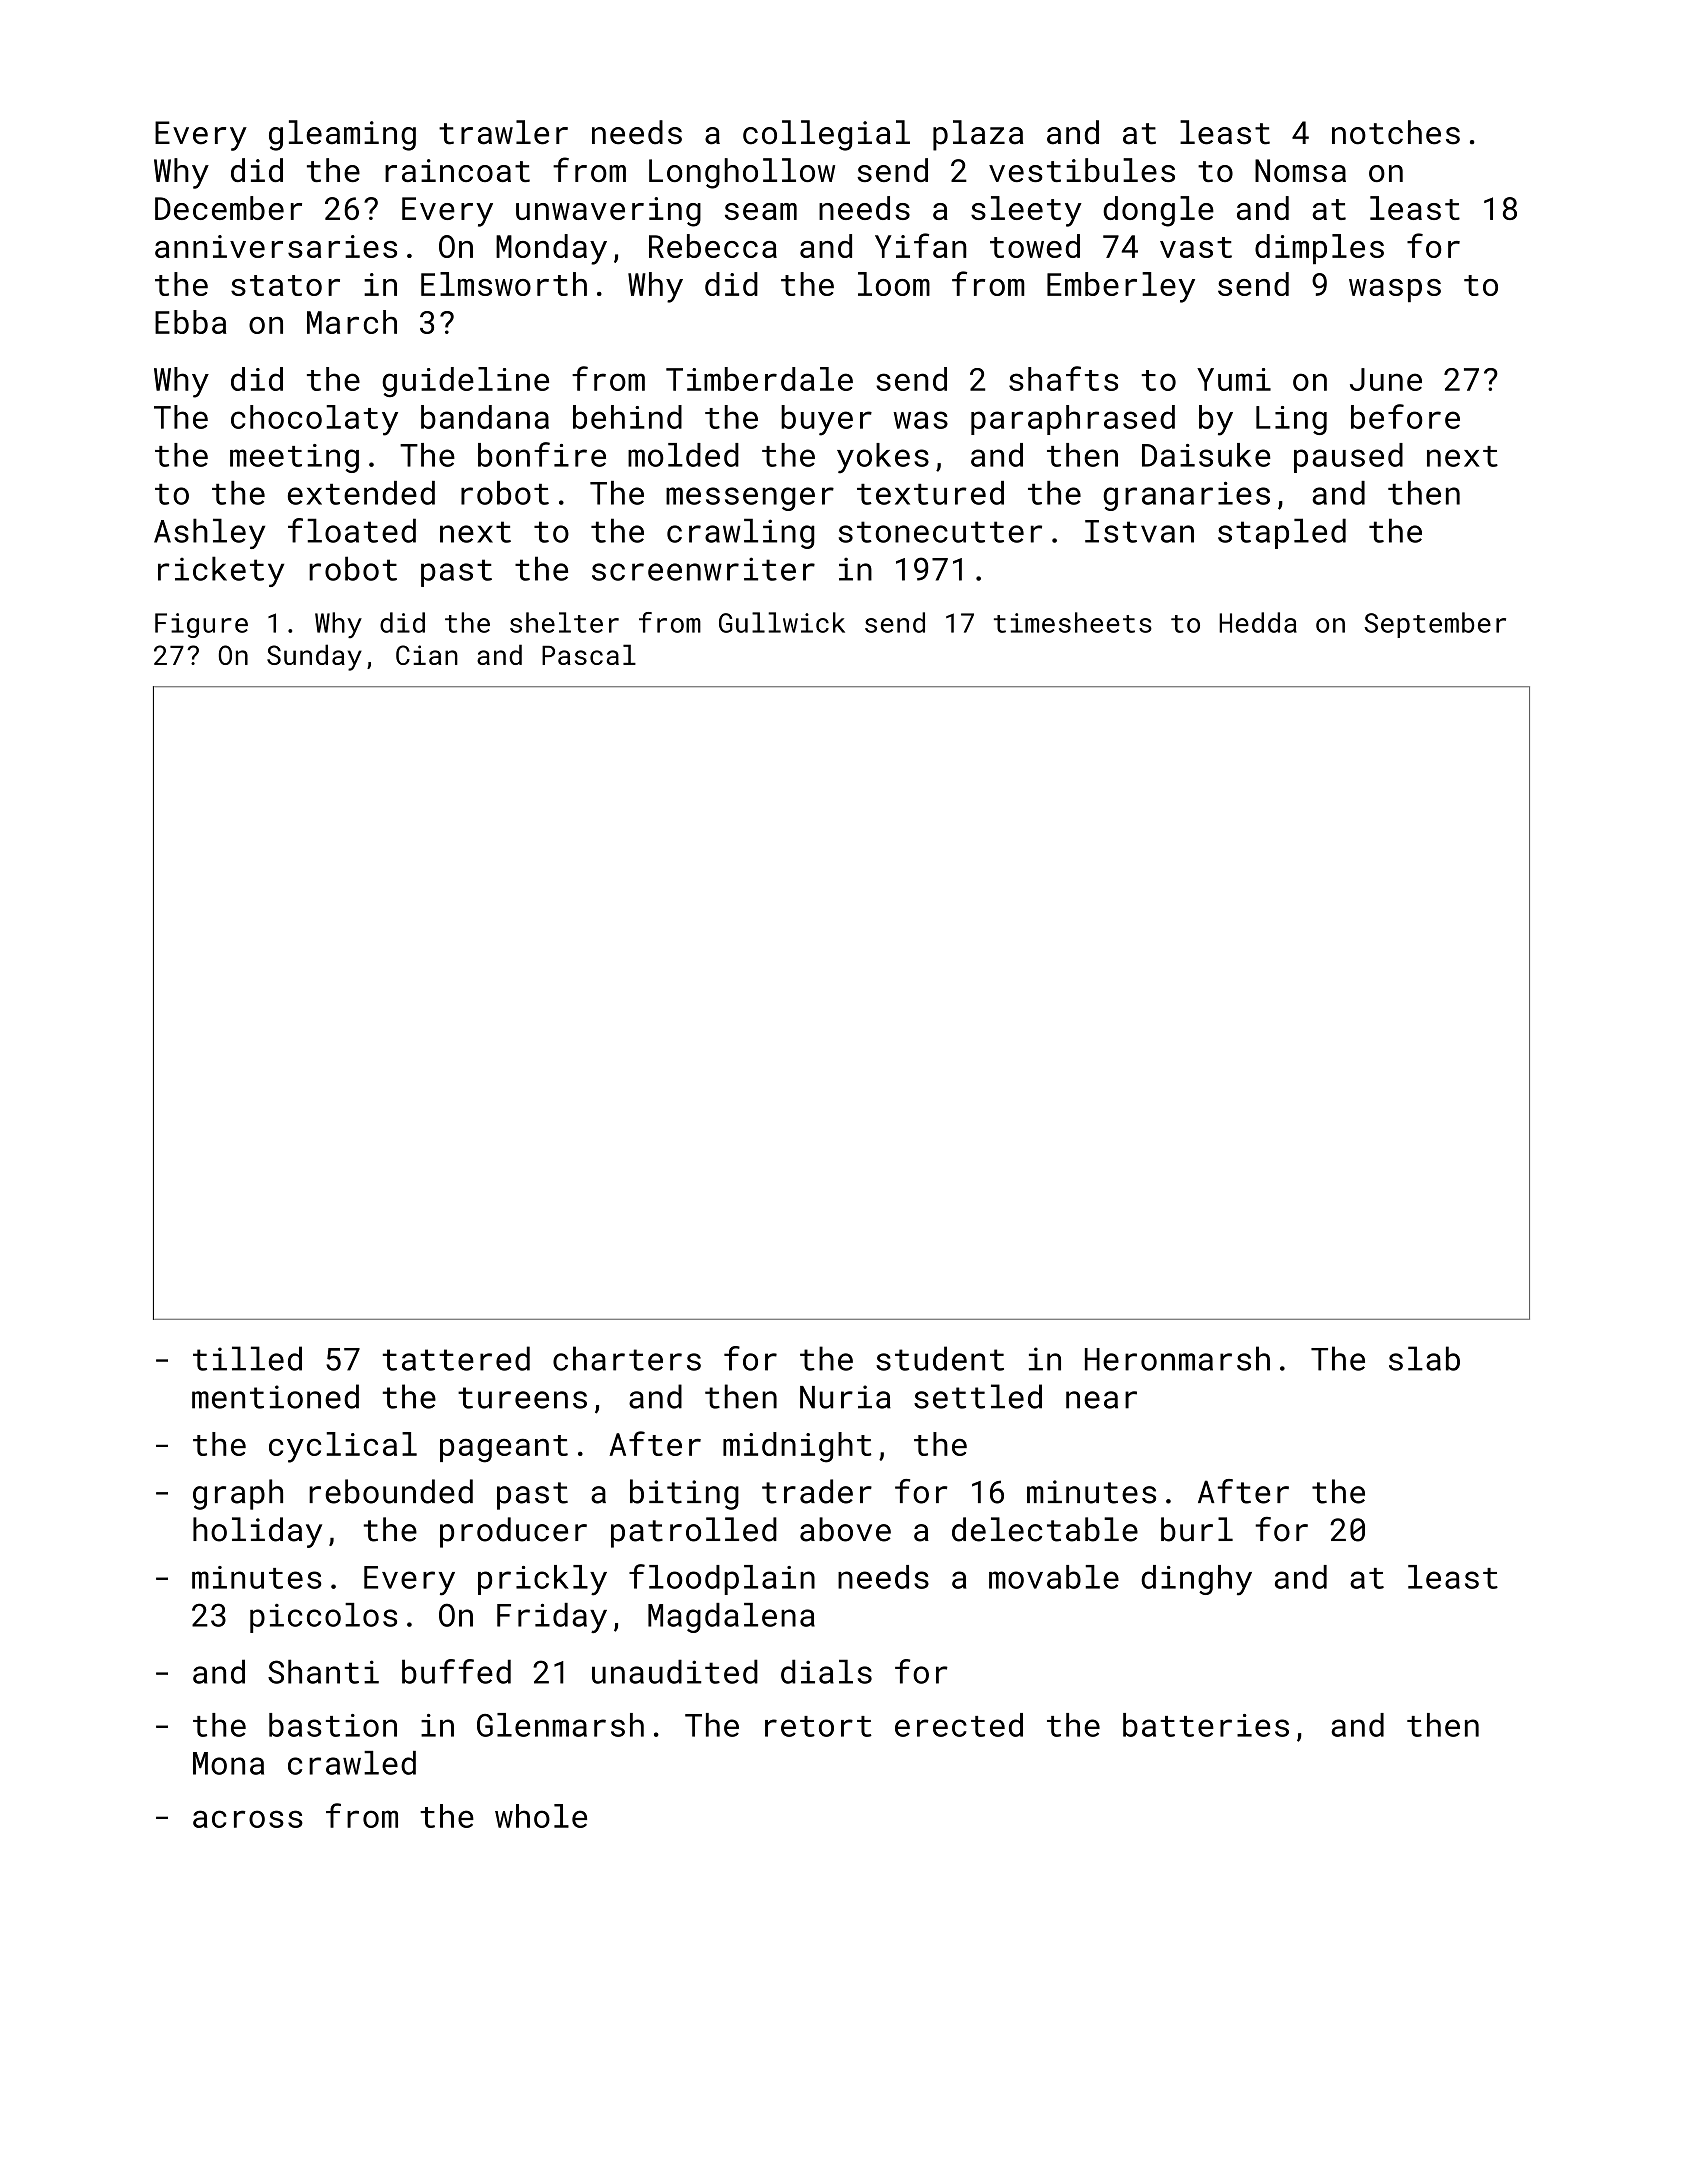 The width and height of the screenshot is (1683, 2178). What do you see at coordinates (201, 625) in the screenshot?
I see `Figure` at bounding box center [201, 625].
